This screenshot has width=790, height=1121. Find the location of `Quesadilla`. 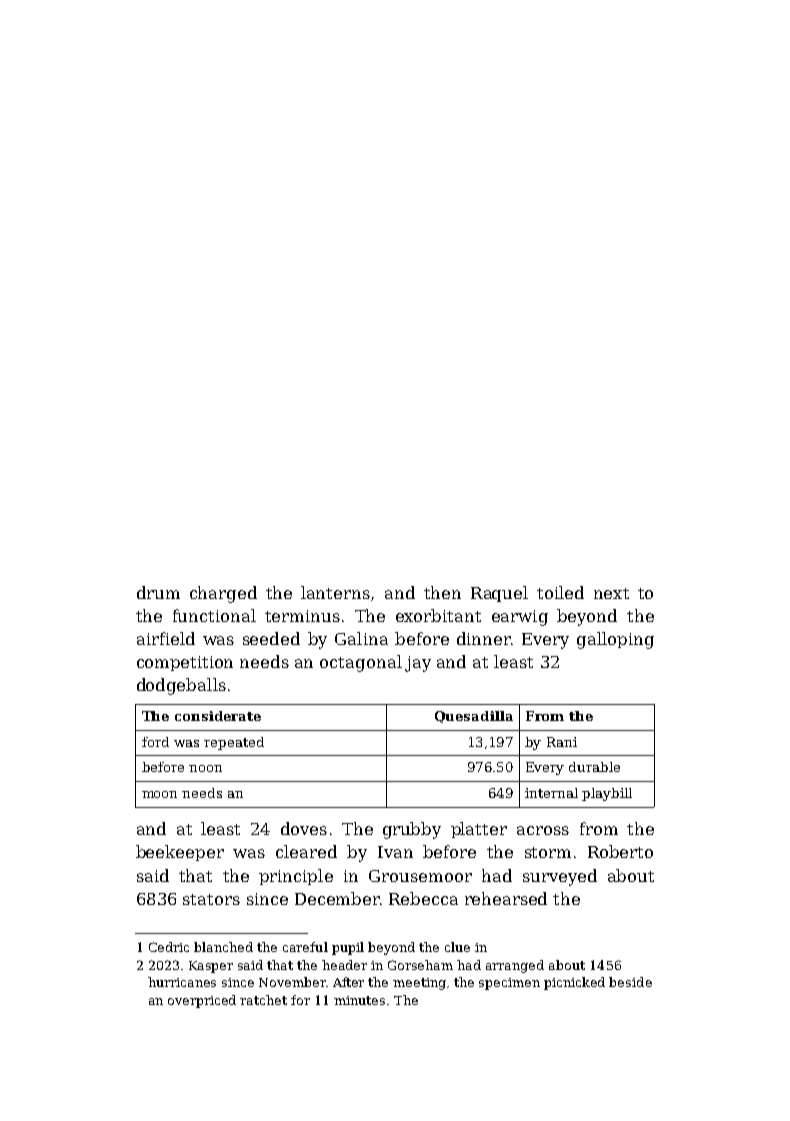

Quesadilla is located at coordinates (474, 717).
